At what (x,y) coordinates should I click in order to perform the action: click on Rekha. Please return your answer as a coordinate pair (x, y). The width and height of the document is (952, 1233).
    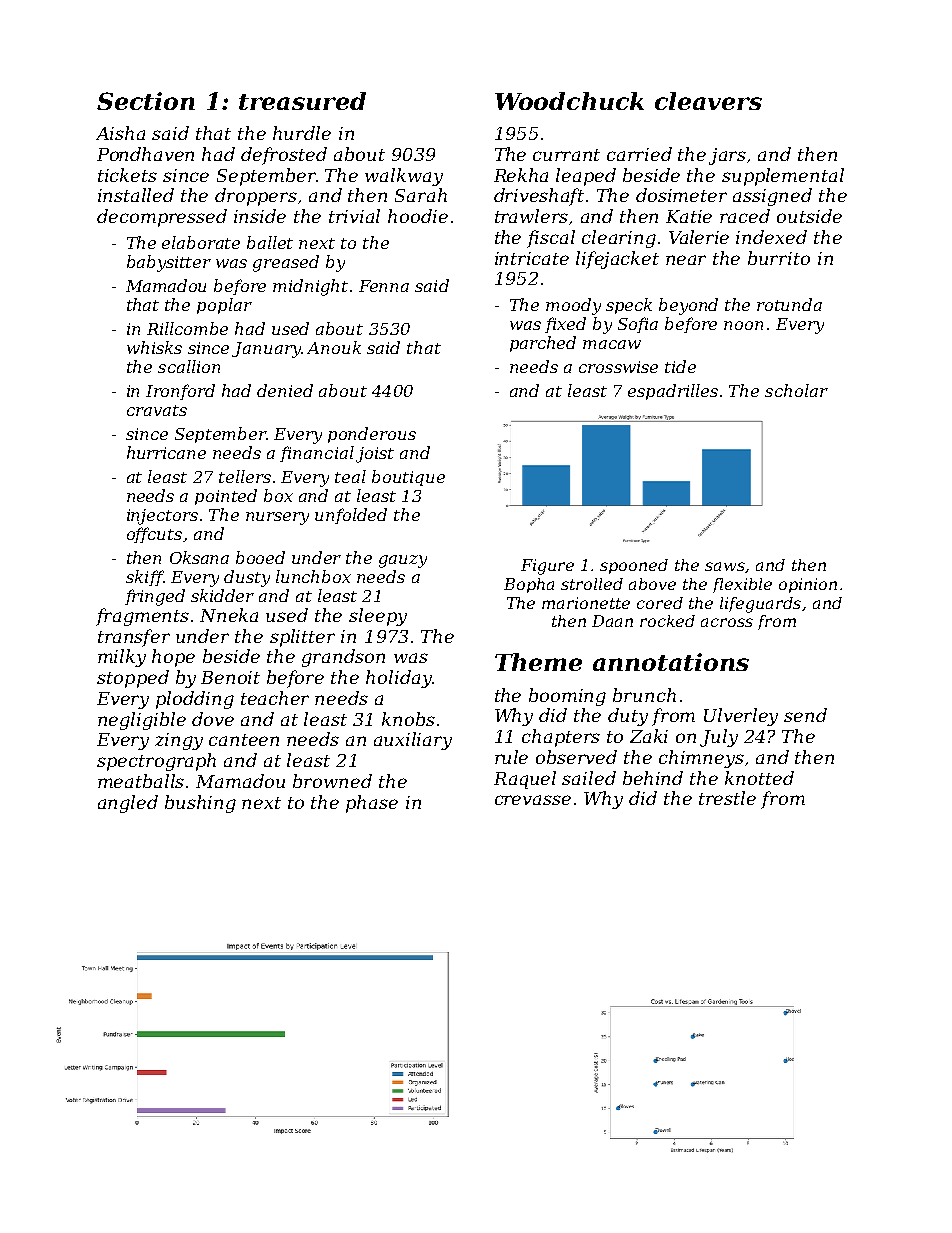
    Looking at the image, I should click on (521, 175).
